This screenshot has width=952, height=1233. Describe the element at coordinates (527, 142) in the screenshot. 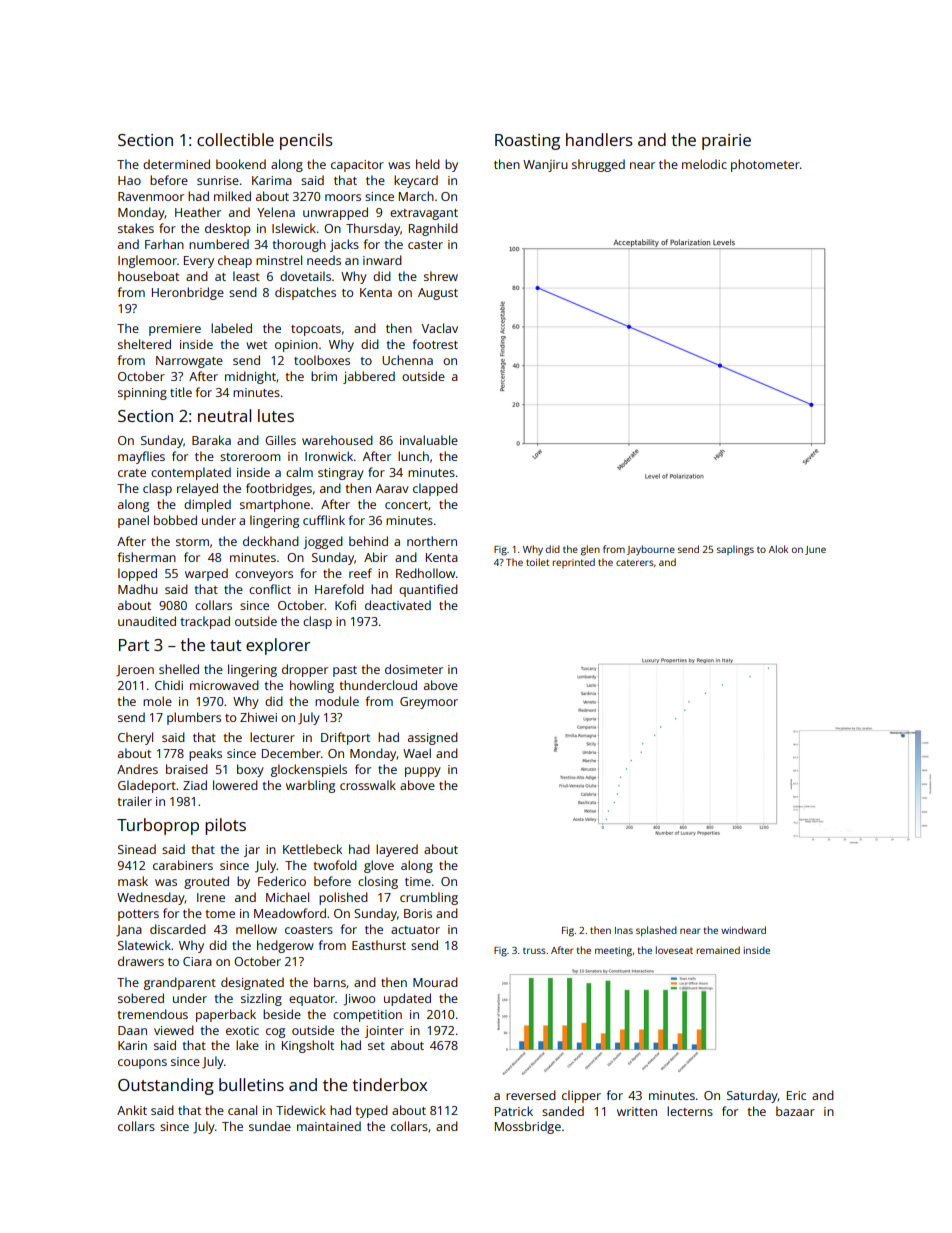

I see `Roasting` at that location.
